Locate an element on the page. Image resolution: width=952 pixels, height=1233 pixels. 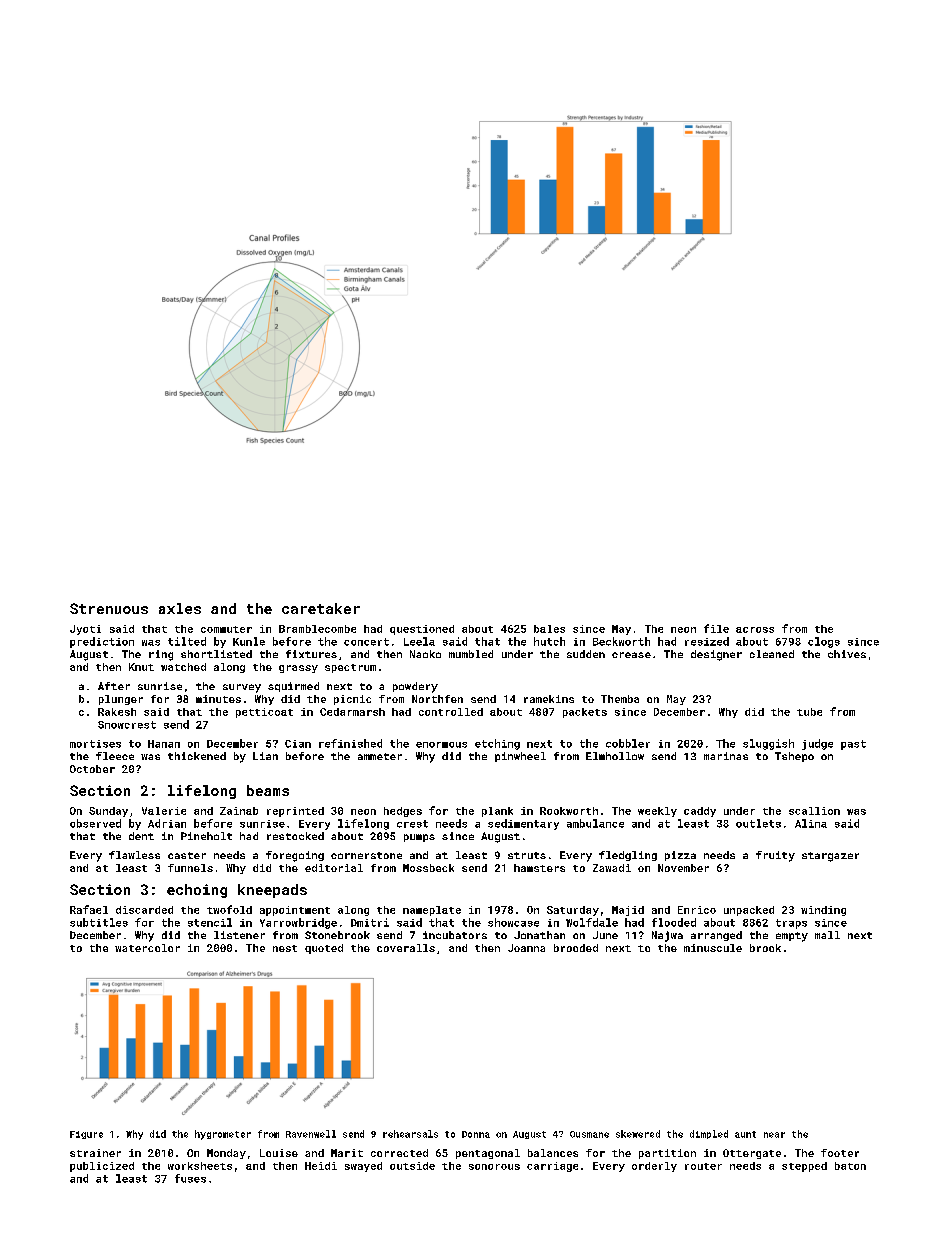
Ousmane is located at coordinates (589, 1134).
